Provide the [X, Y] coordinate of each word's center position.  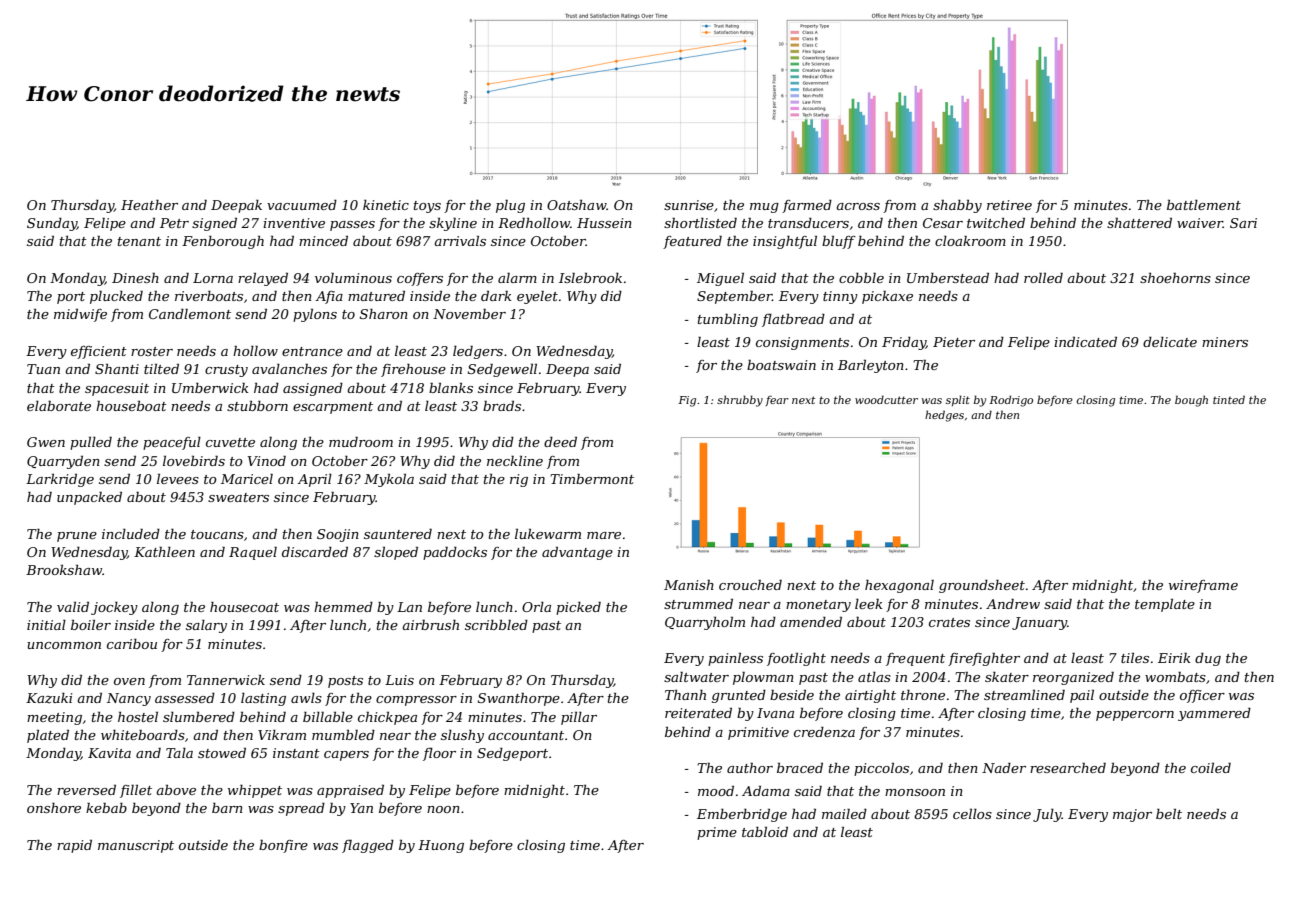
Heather [149, 205]
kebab [106, 808]
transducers [808, 223]
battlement [1204, 205]
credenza [824, 732]
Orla [536, 607]
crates [949, 622]
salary [206, 626]
